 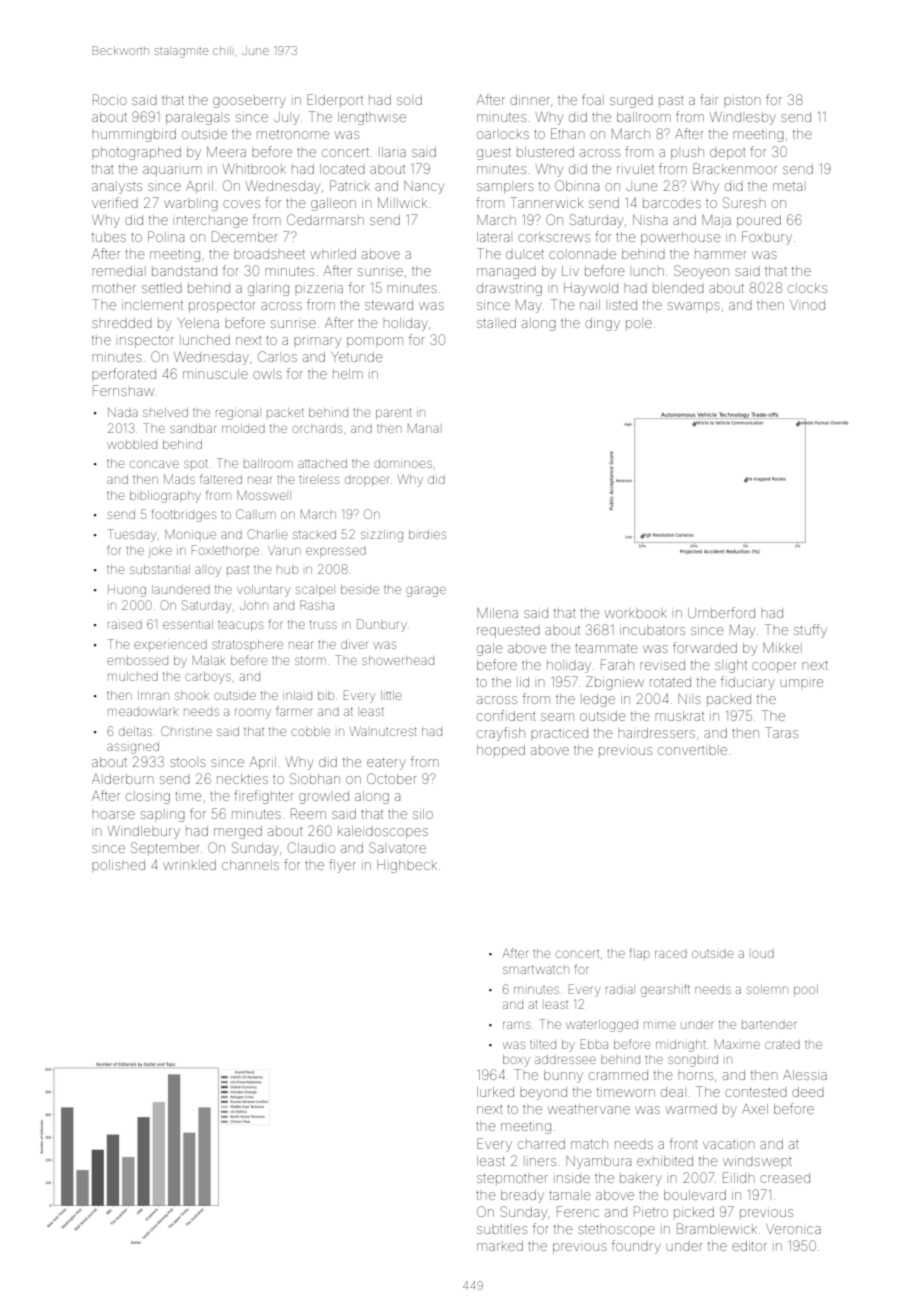 What do you see at coordinates (342, 169) in the document?
I see `located` at bounding box center [342, 169].
